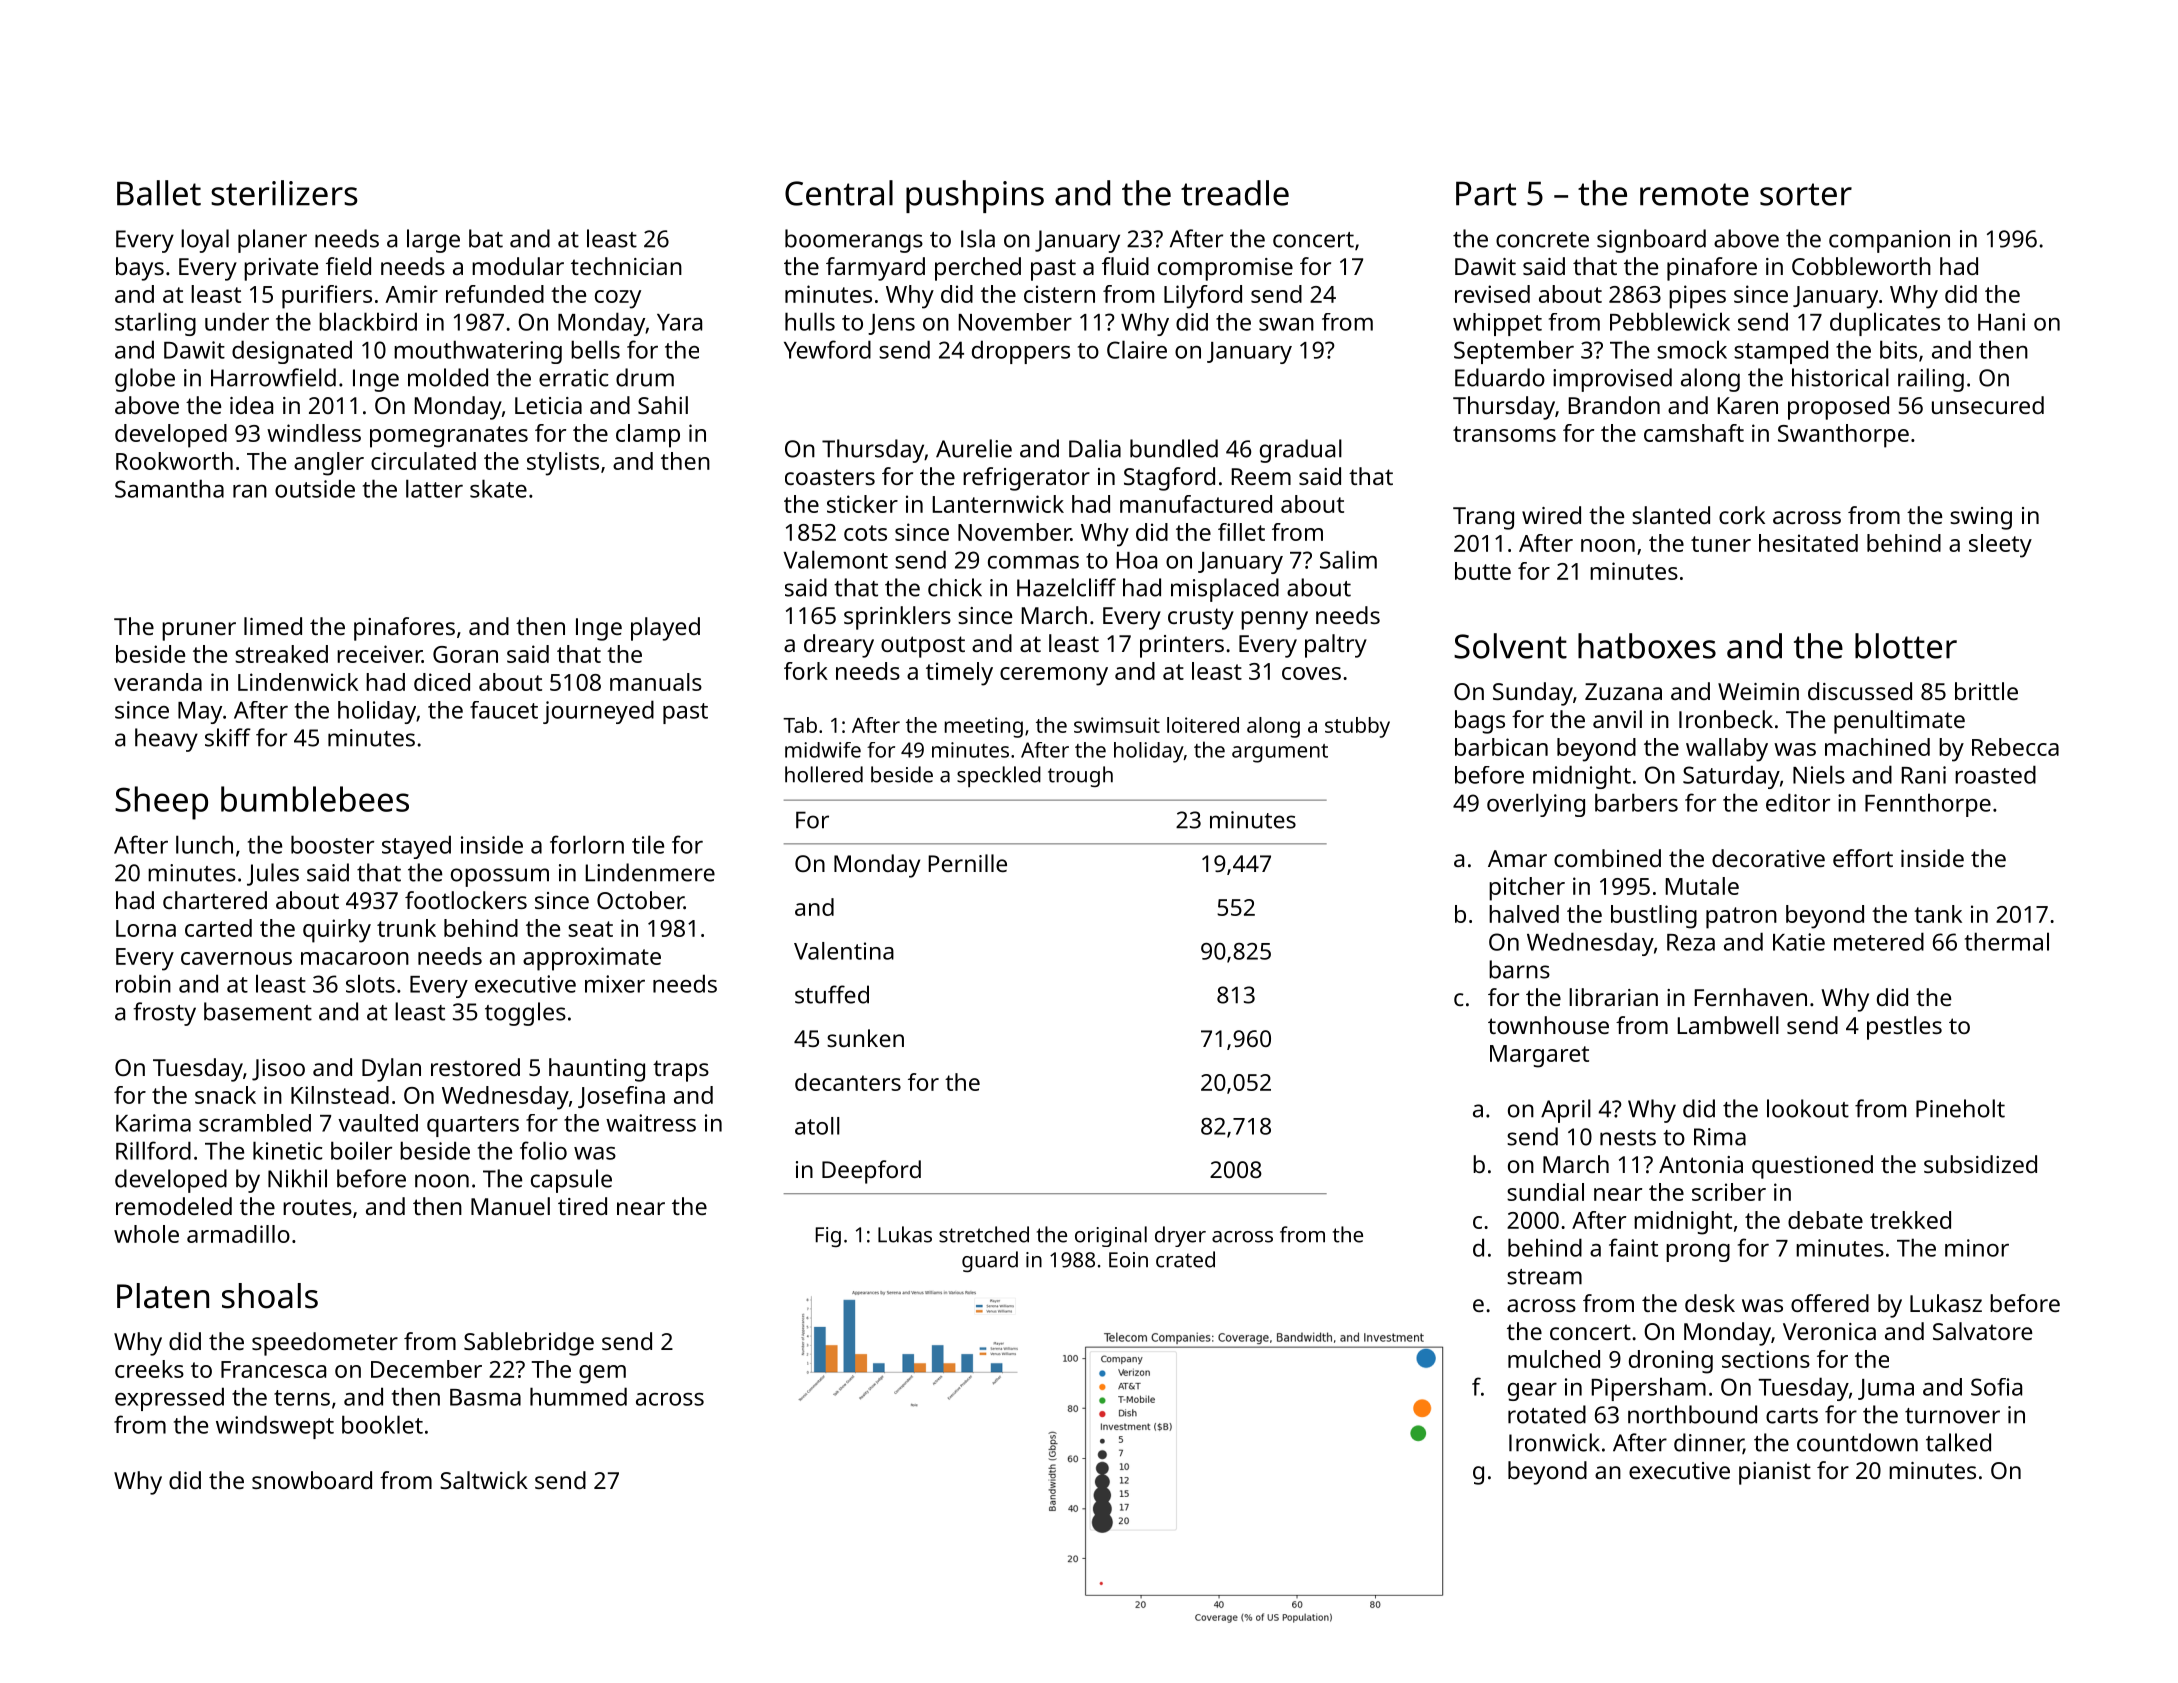 Image resolution: width=2178 pixels, height=1683 pixels. What do you see at coordinates (1486, 193) in the screenshot?
I see `Part` at bounding box center [1486, 193].
